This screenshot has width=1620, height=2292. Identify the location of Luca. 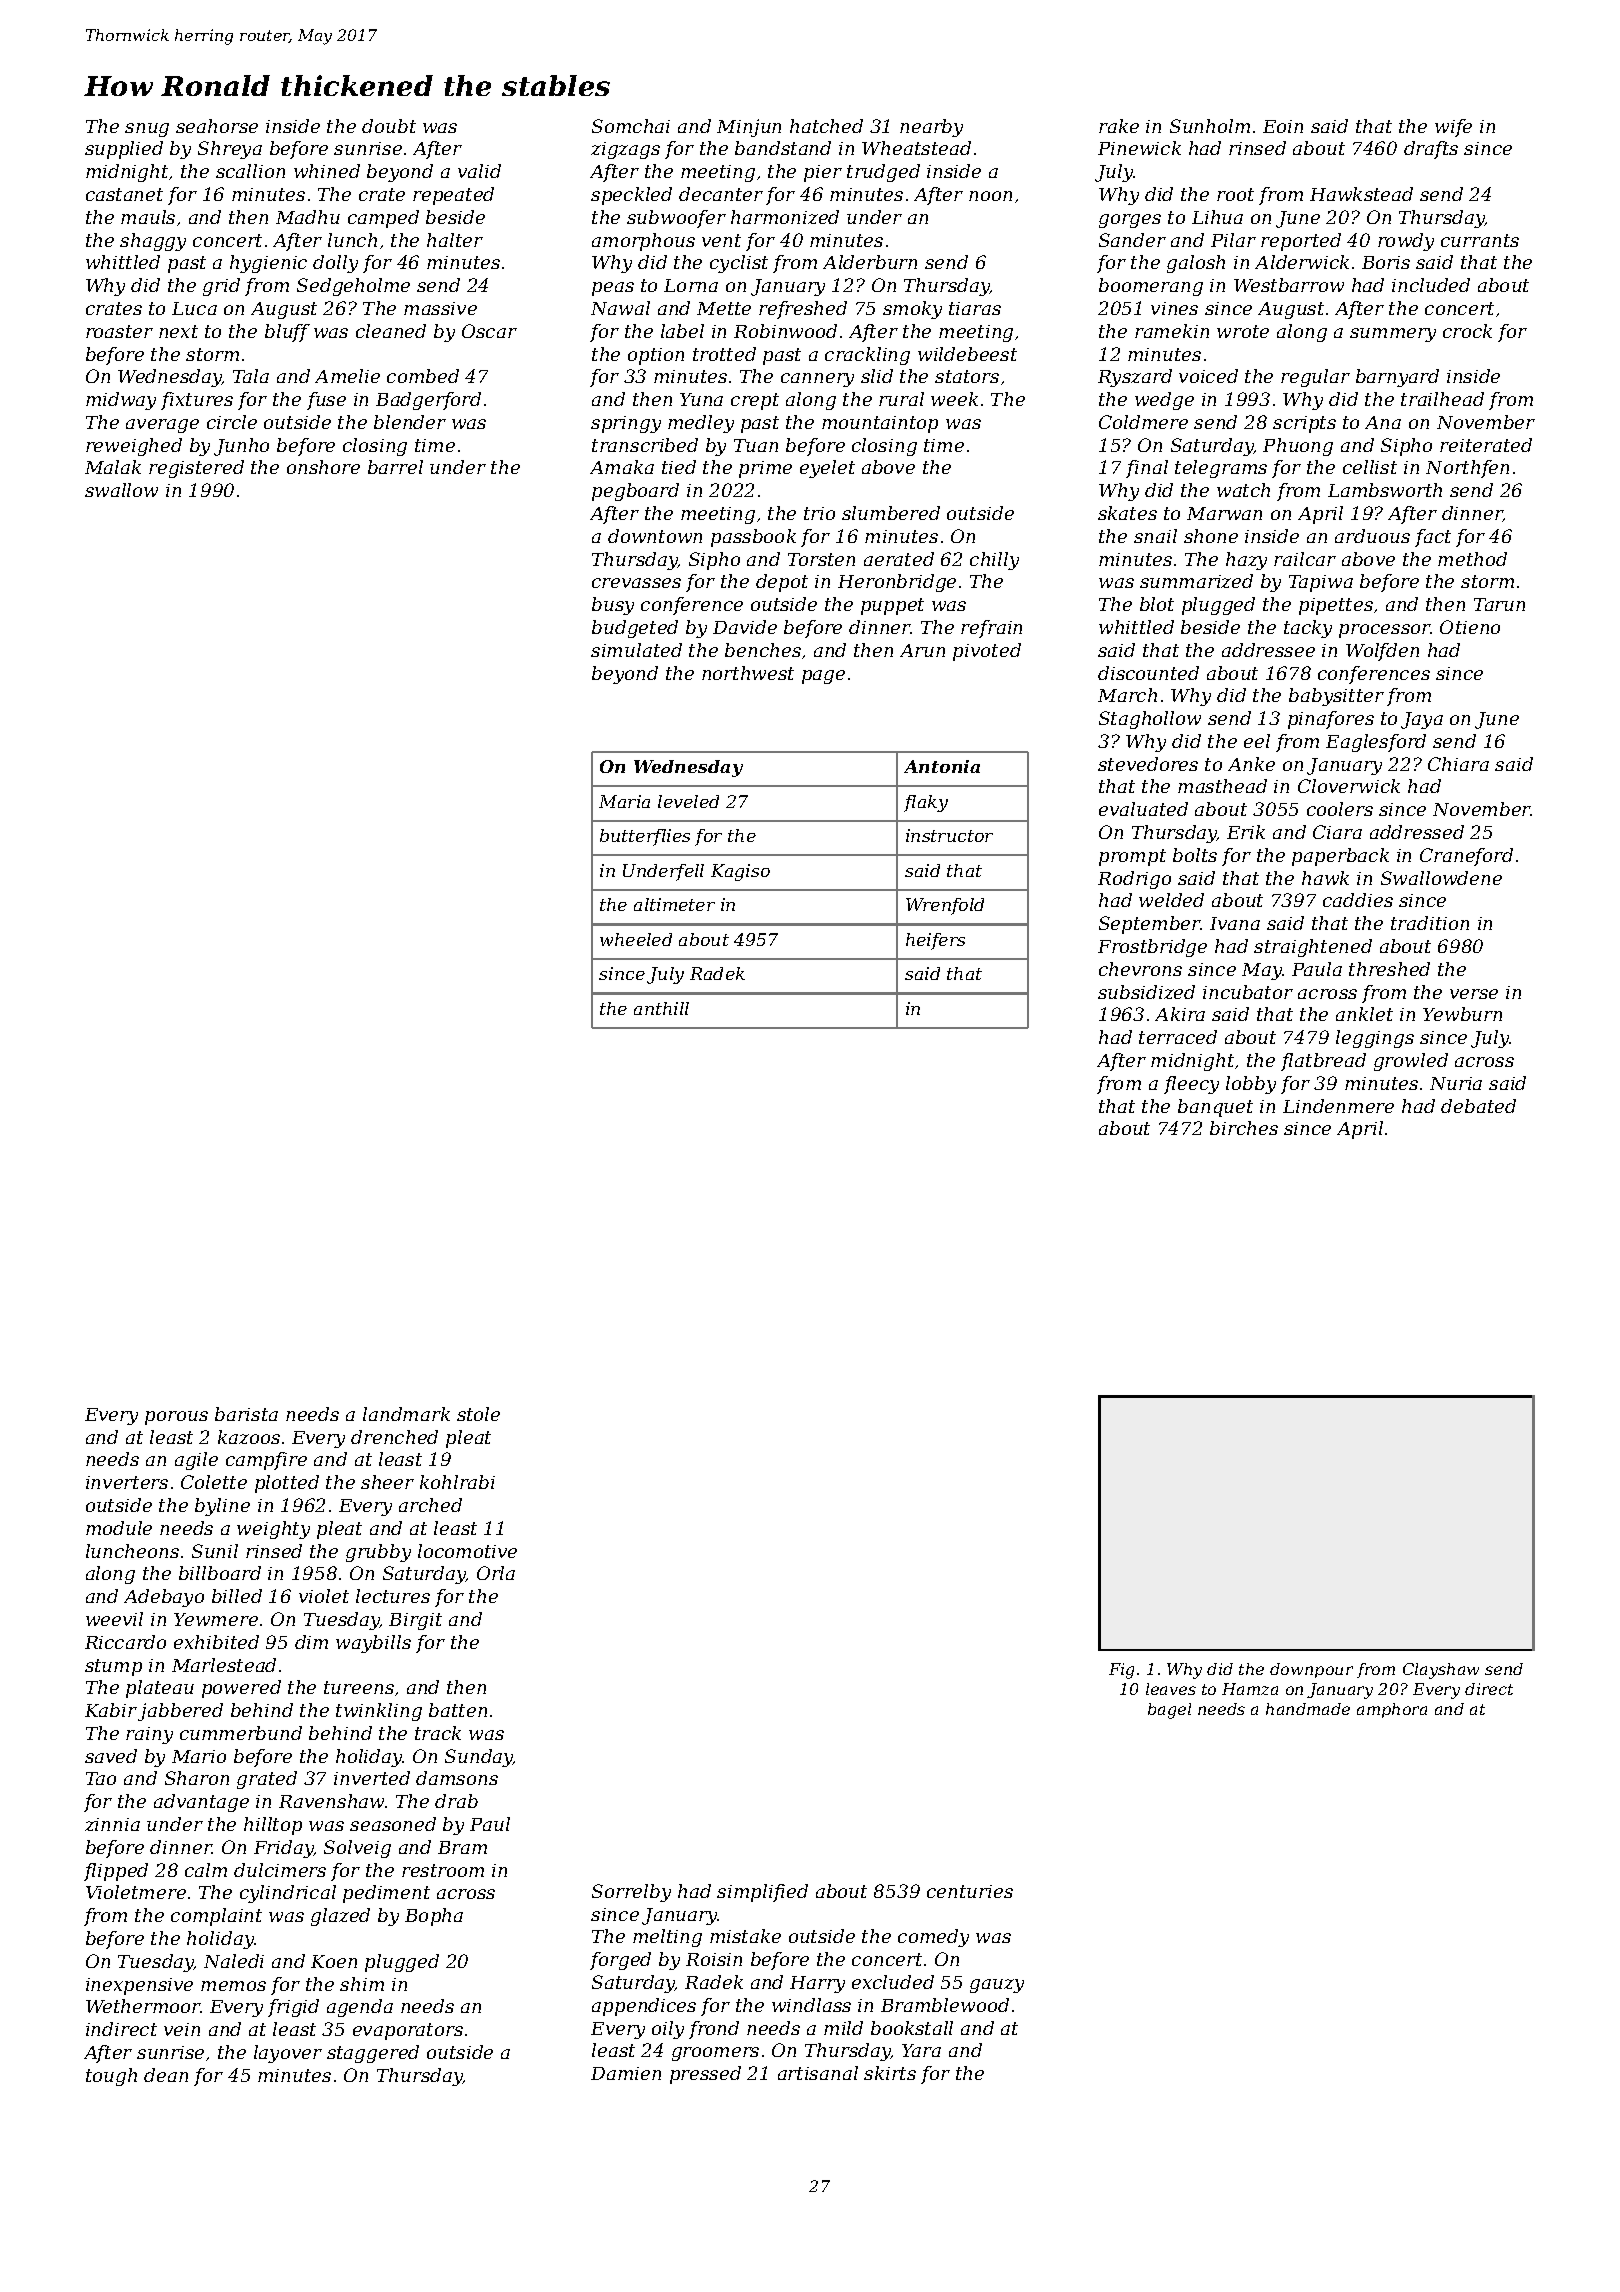
(194, 308).
